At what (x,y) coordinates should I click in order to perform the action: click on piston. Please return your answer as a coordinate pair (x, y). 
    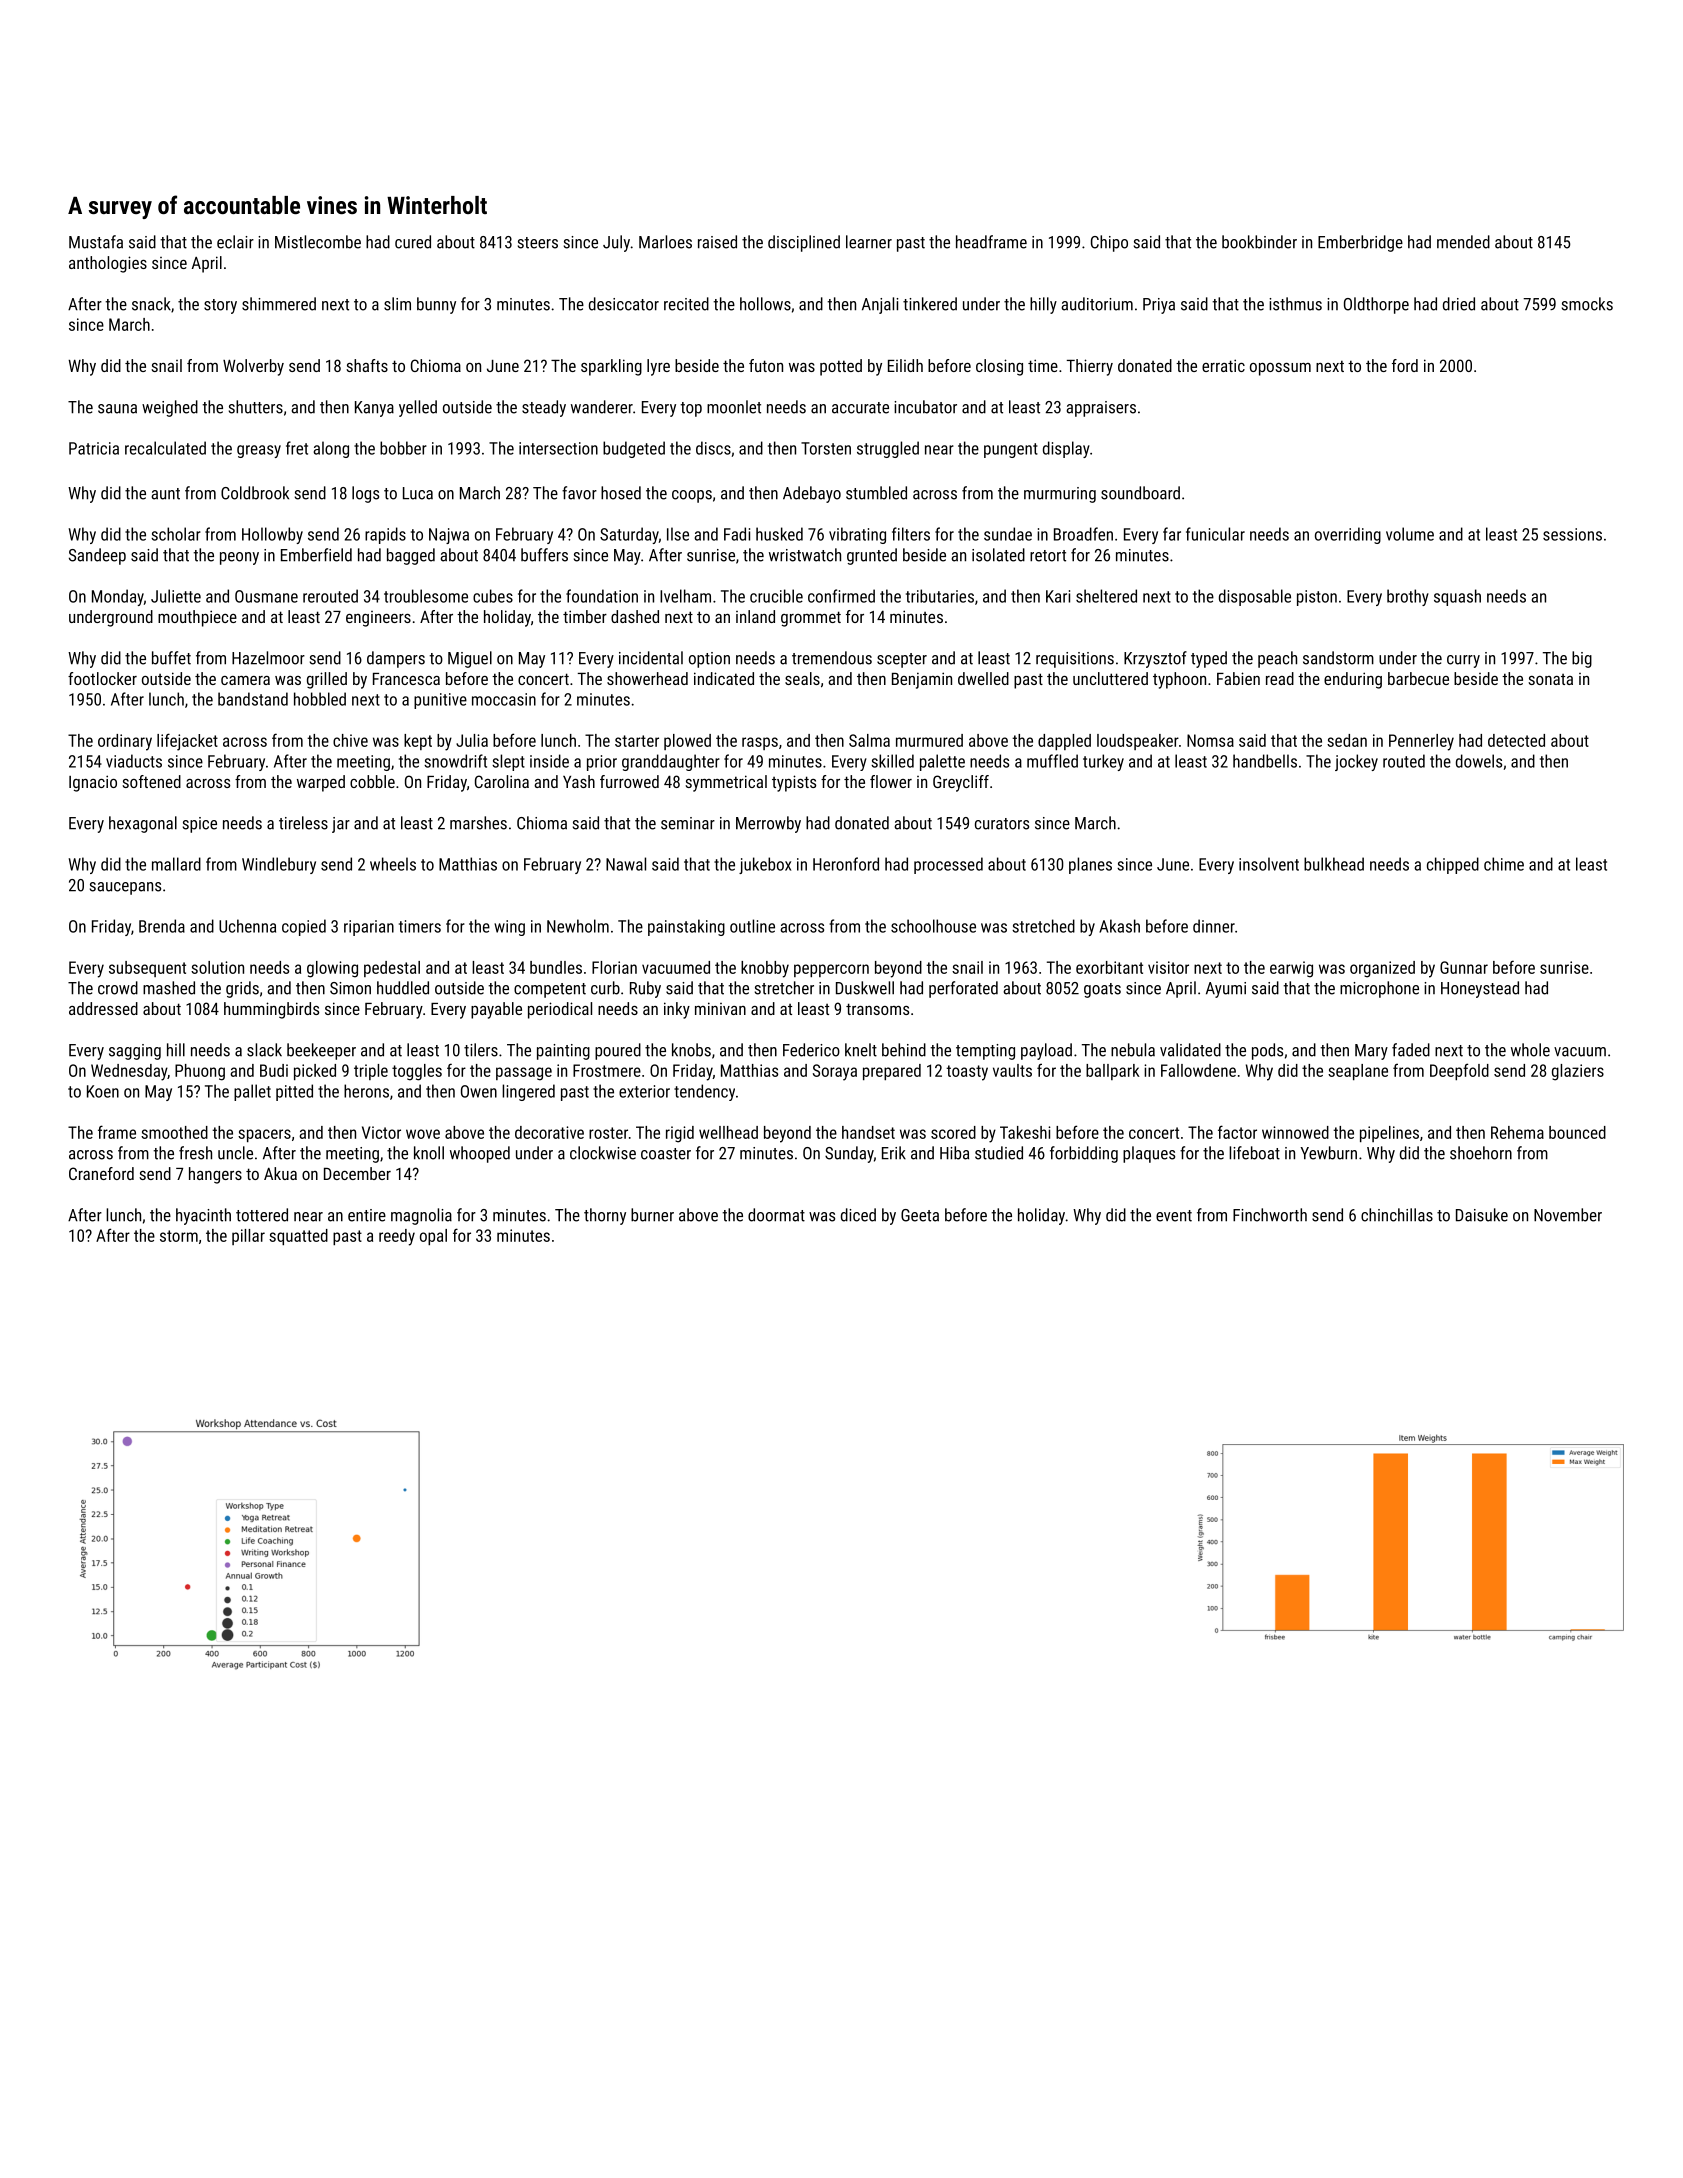
    Looking at the image, I should click on (1317, 598).
